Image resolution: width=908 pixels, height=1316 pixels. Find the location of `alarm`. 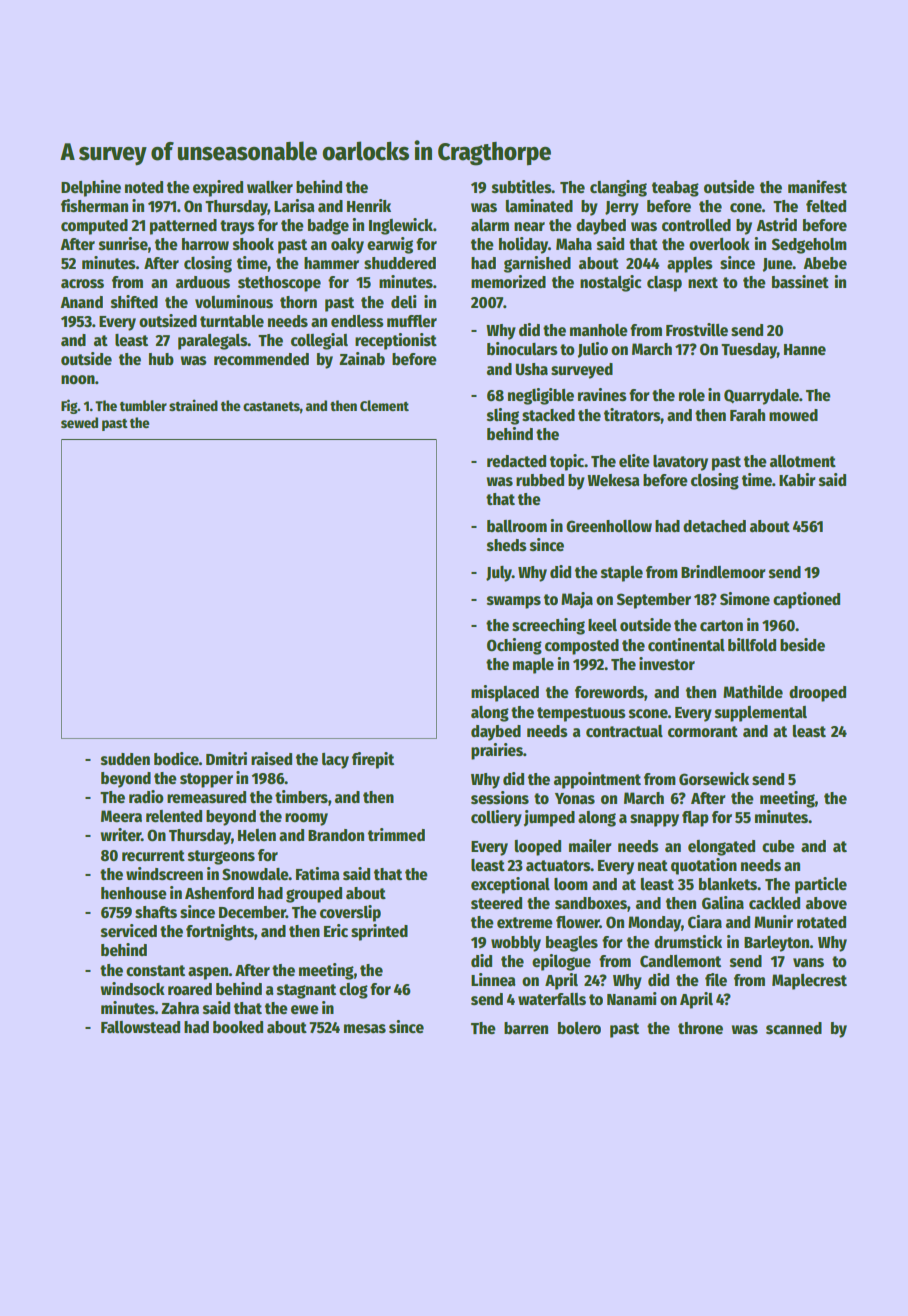

alarm is located at coordinates (490, 225).
